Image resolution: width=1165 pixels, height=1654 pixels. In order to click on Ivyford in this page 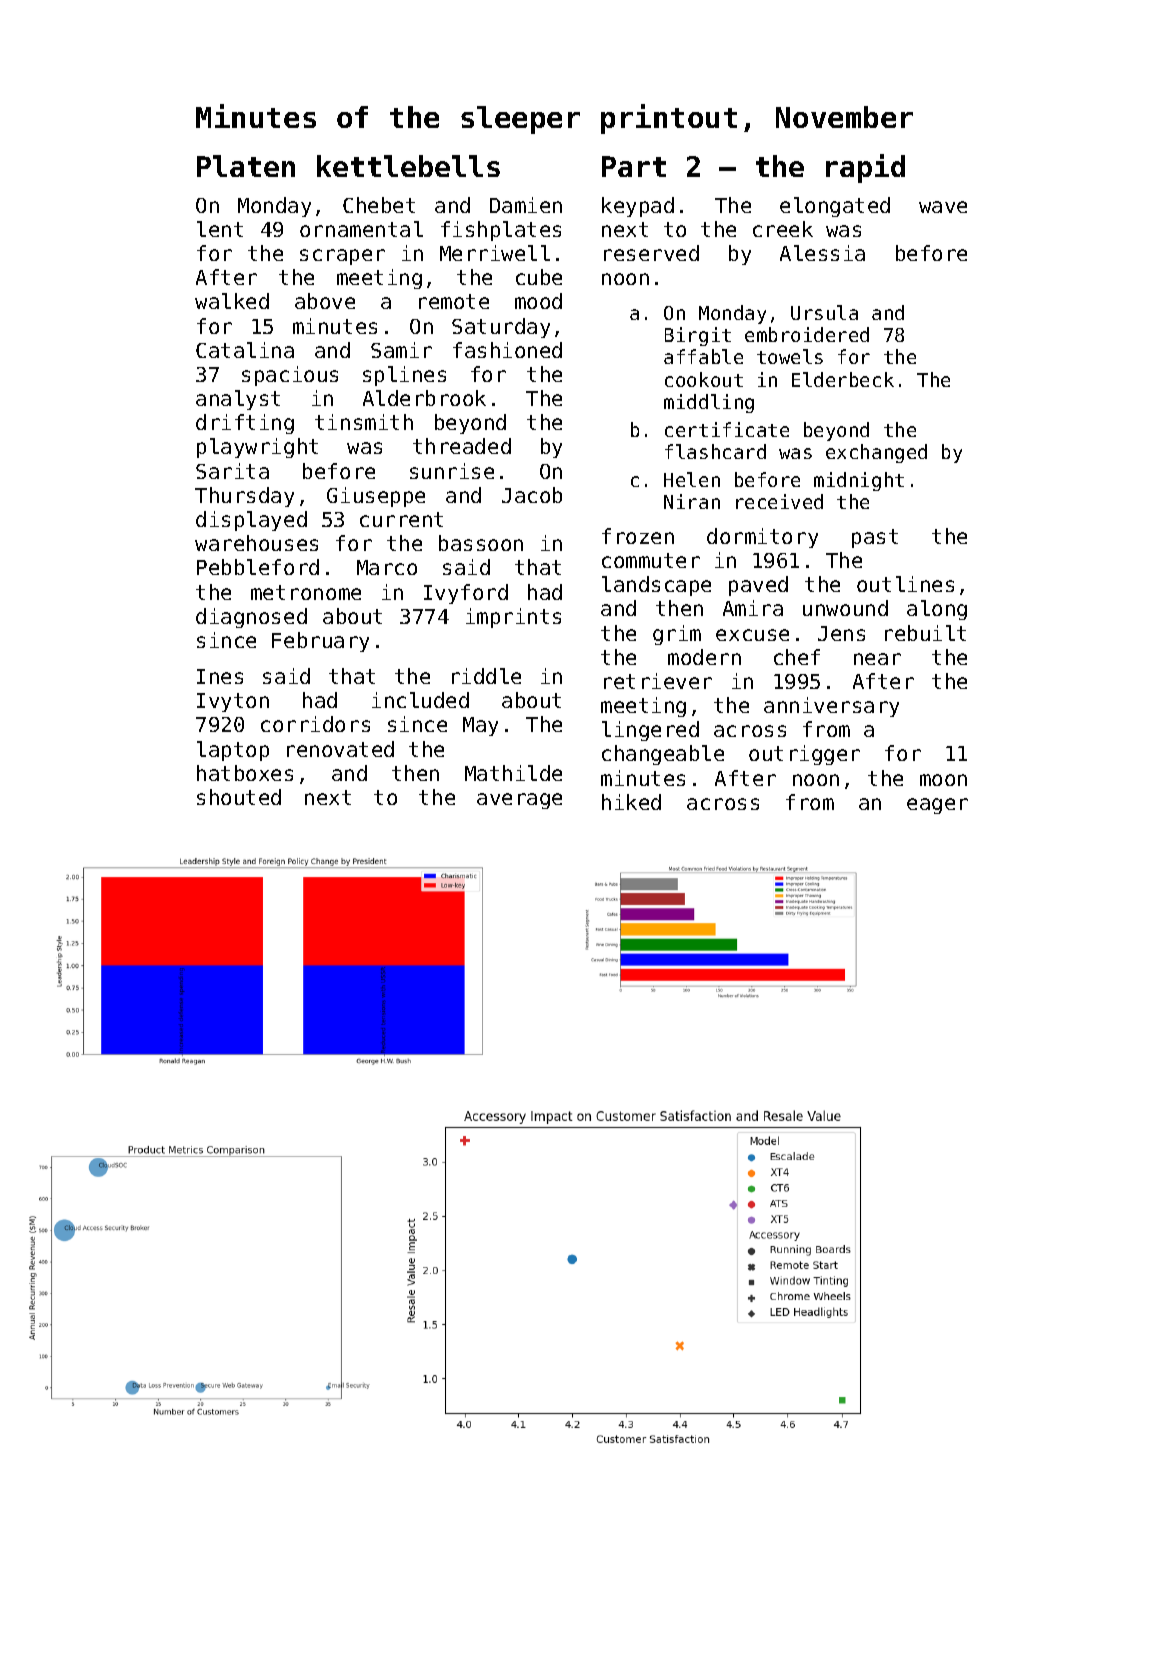, I will do `click(466, 594)`.
